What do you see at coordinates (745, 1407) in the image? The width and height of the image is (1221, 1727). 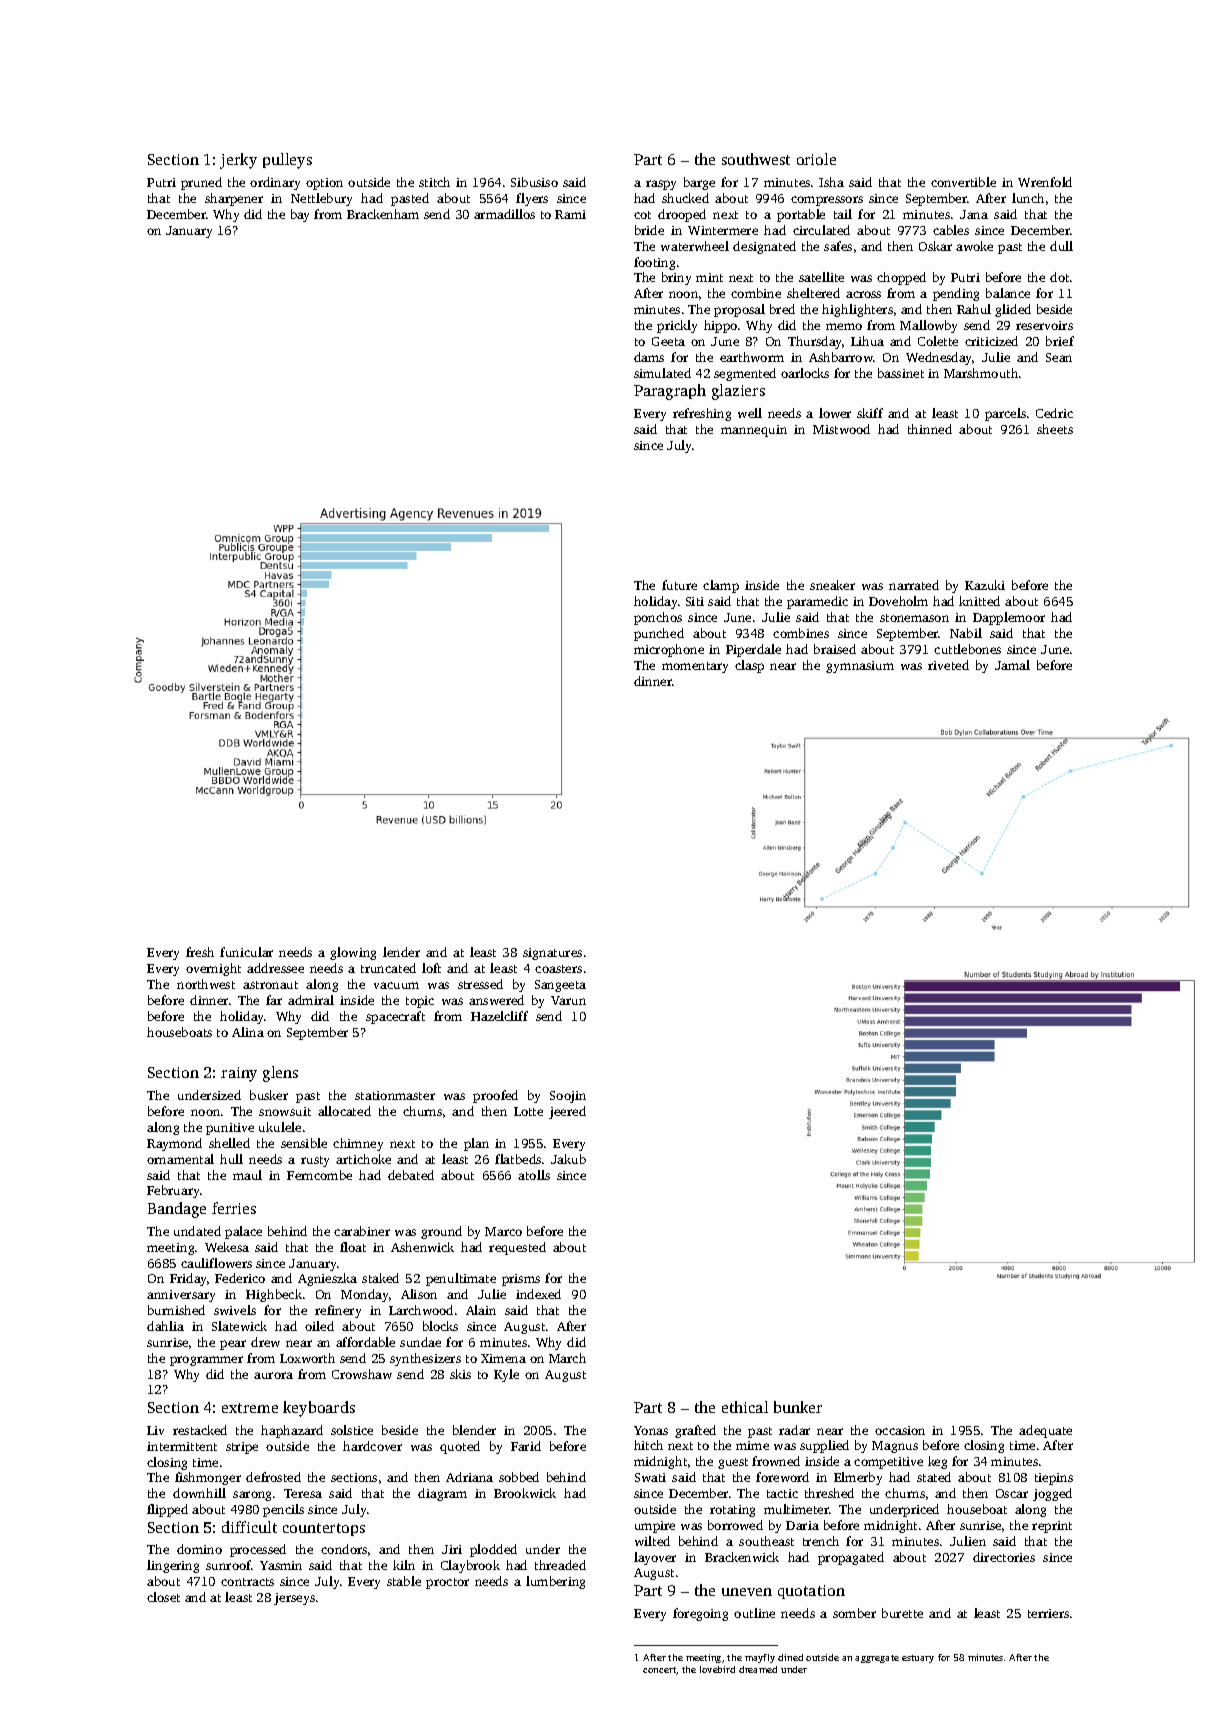 I see `ethical` at bounding box center [745, 1407].
